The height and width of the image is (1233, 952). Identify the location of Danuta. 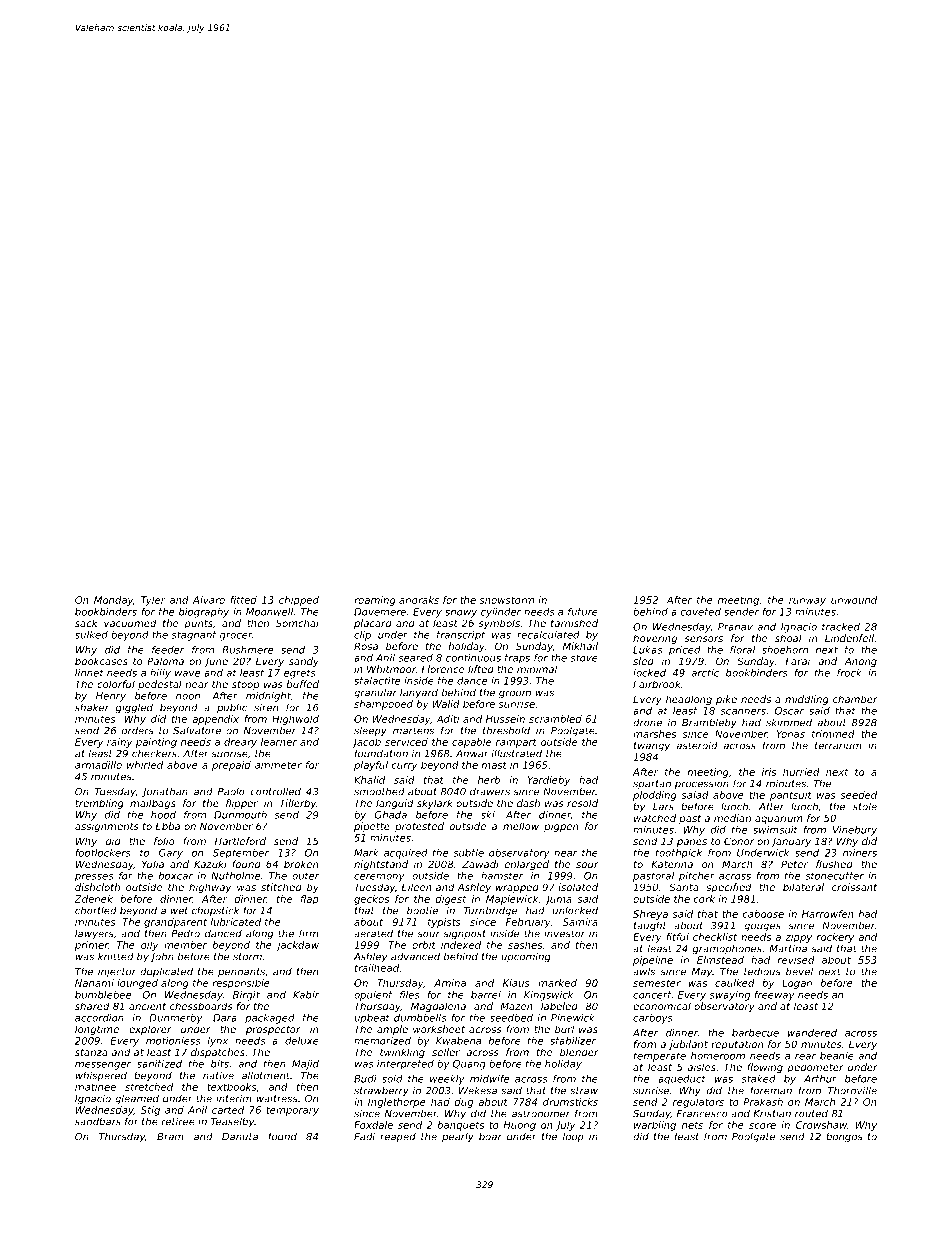
(240, 1137).
